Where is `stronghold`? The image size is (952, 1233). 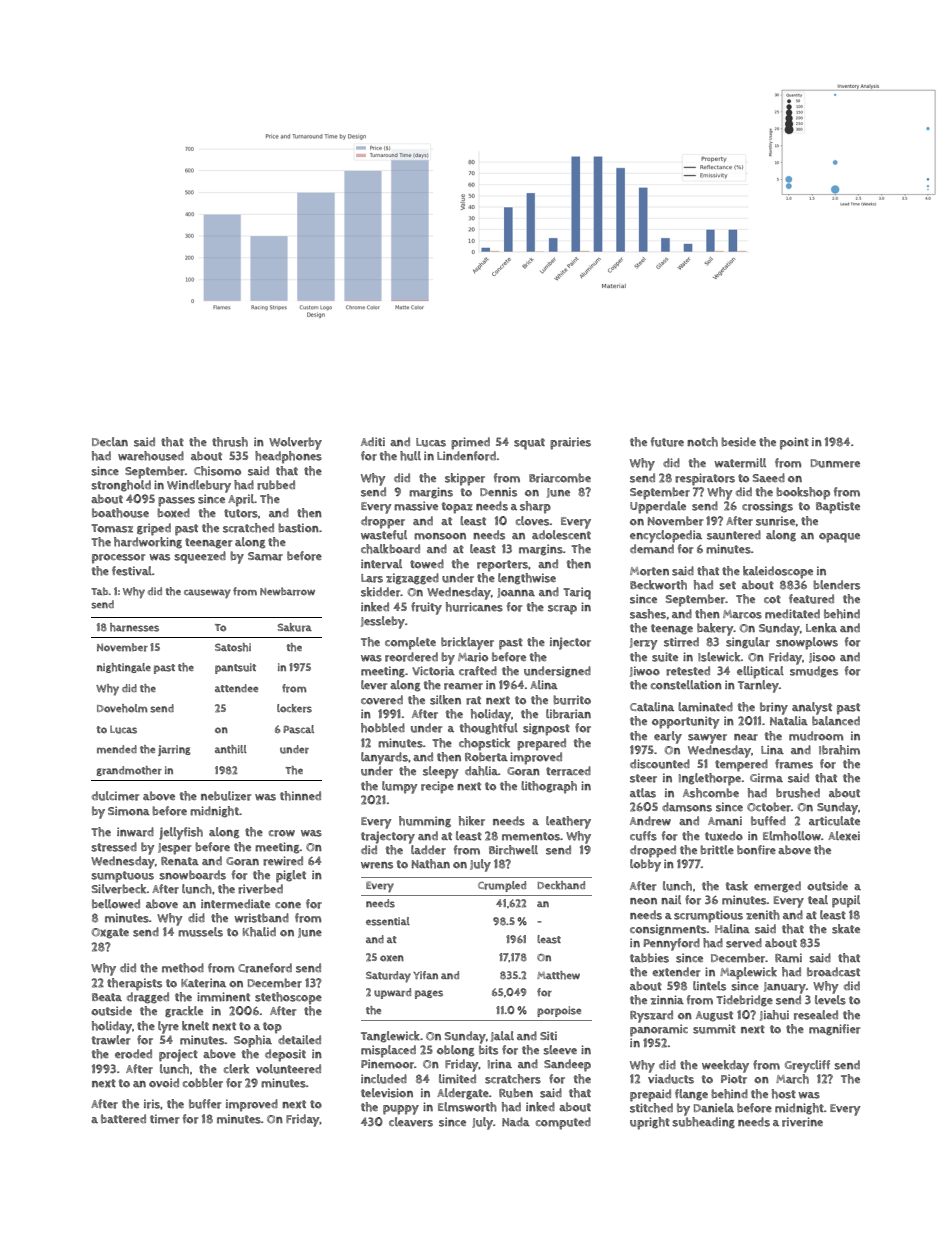 stronghold is located at coordinates (121, 486).
